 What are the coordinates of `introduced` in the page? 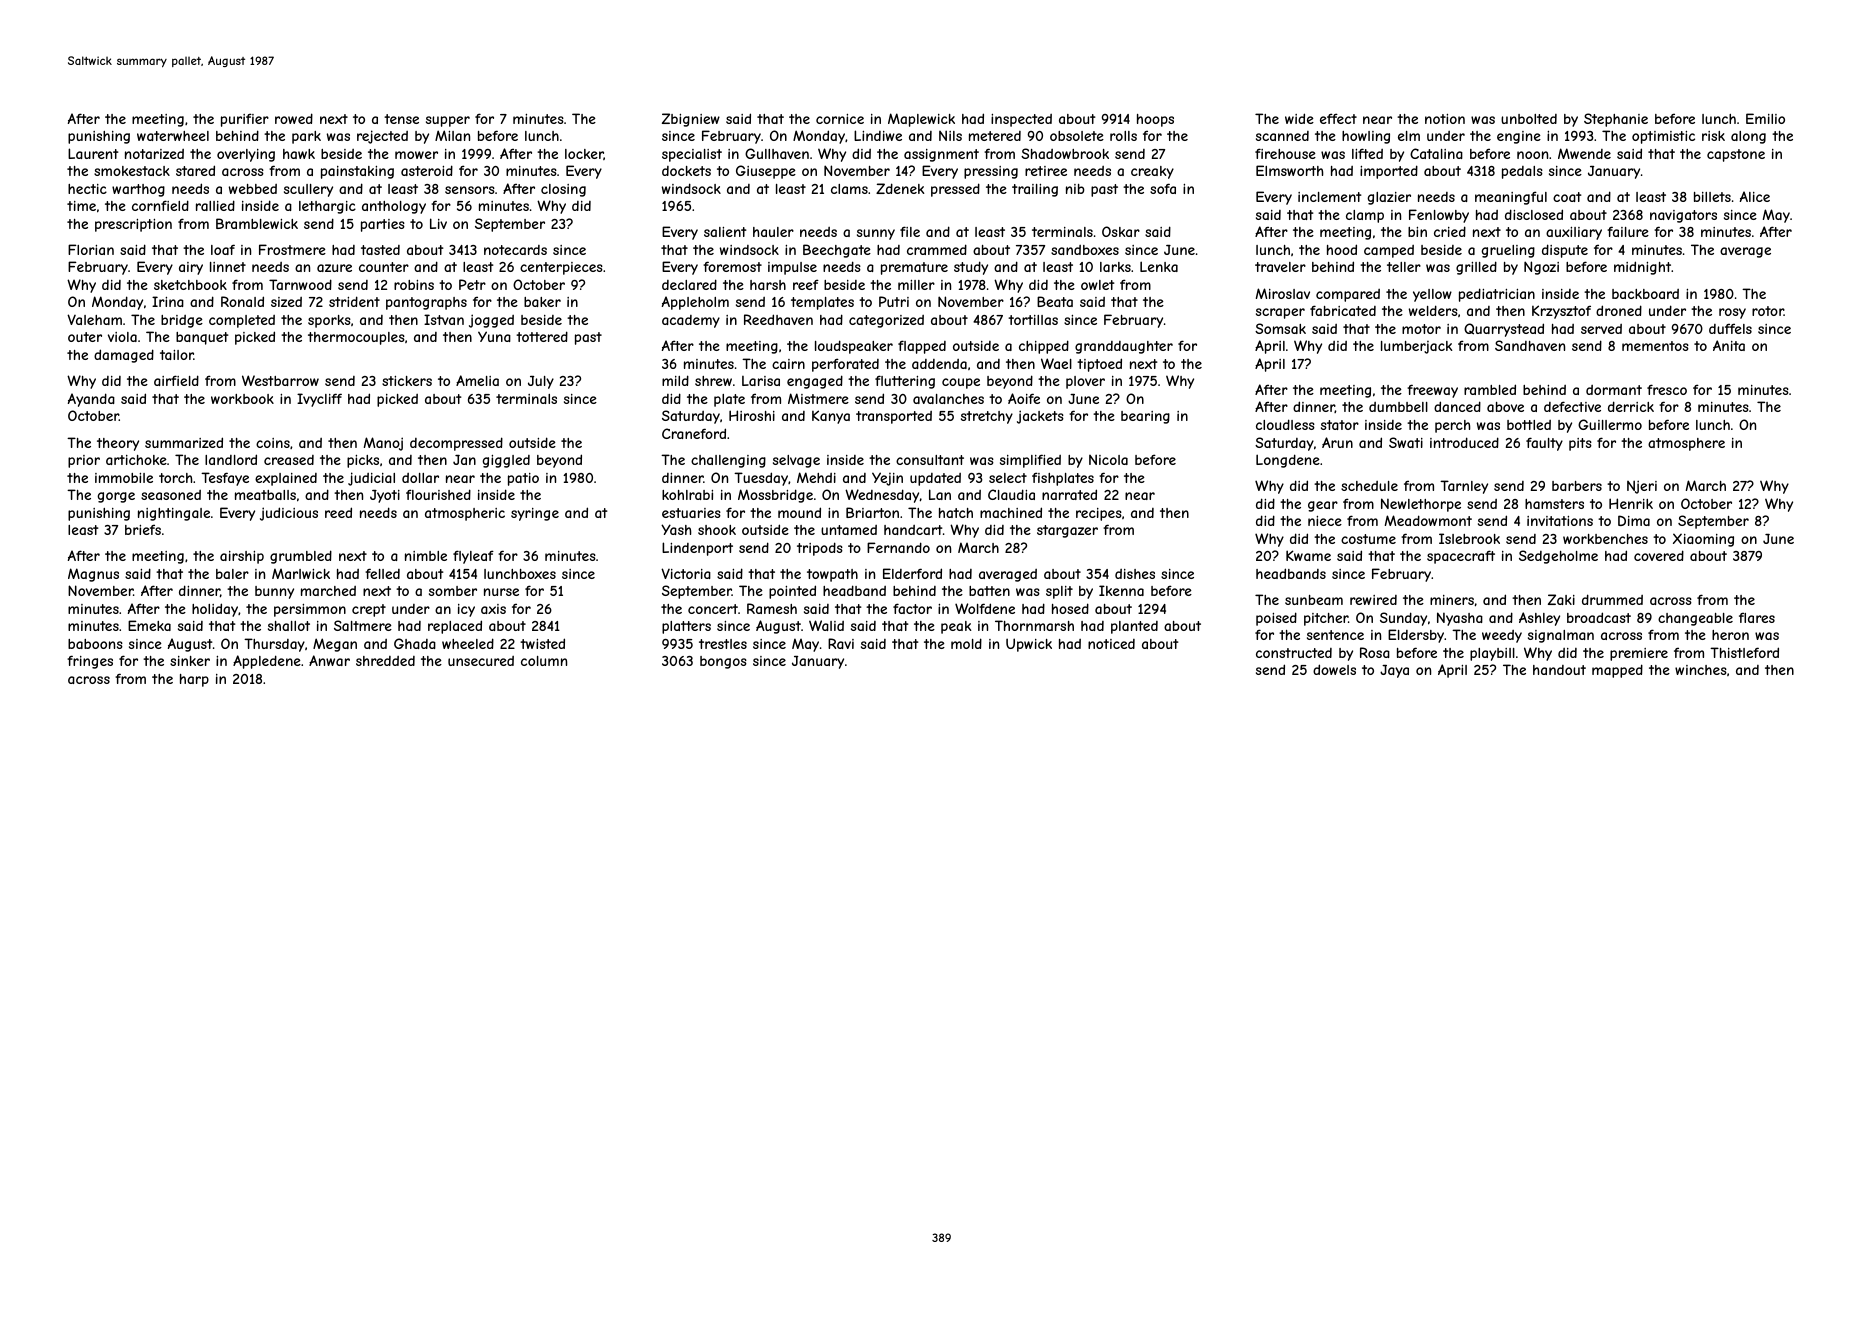 It's located at (1464, 442).
